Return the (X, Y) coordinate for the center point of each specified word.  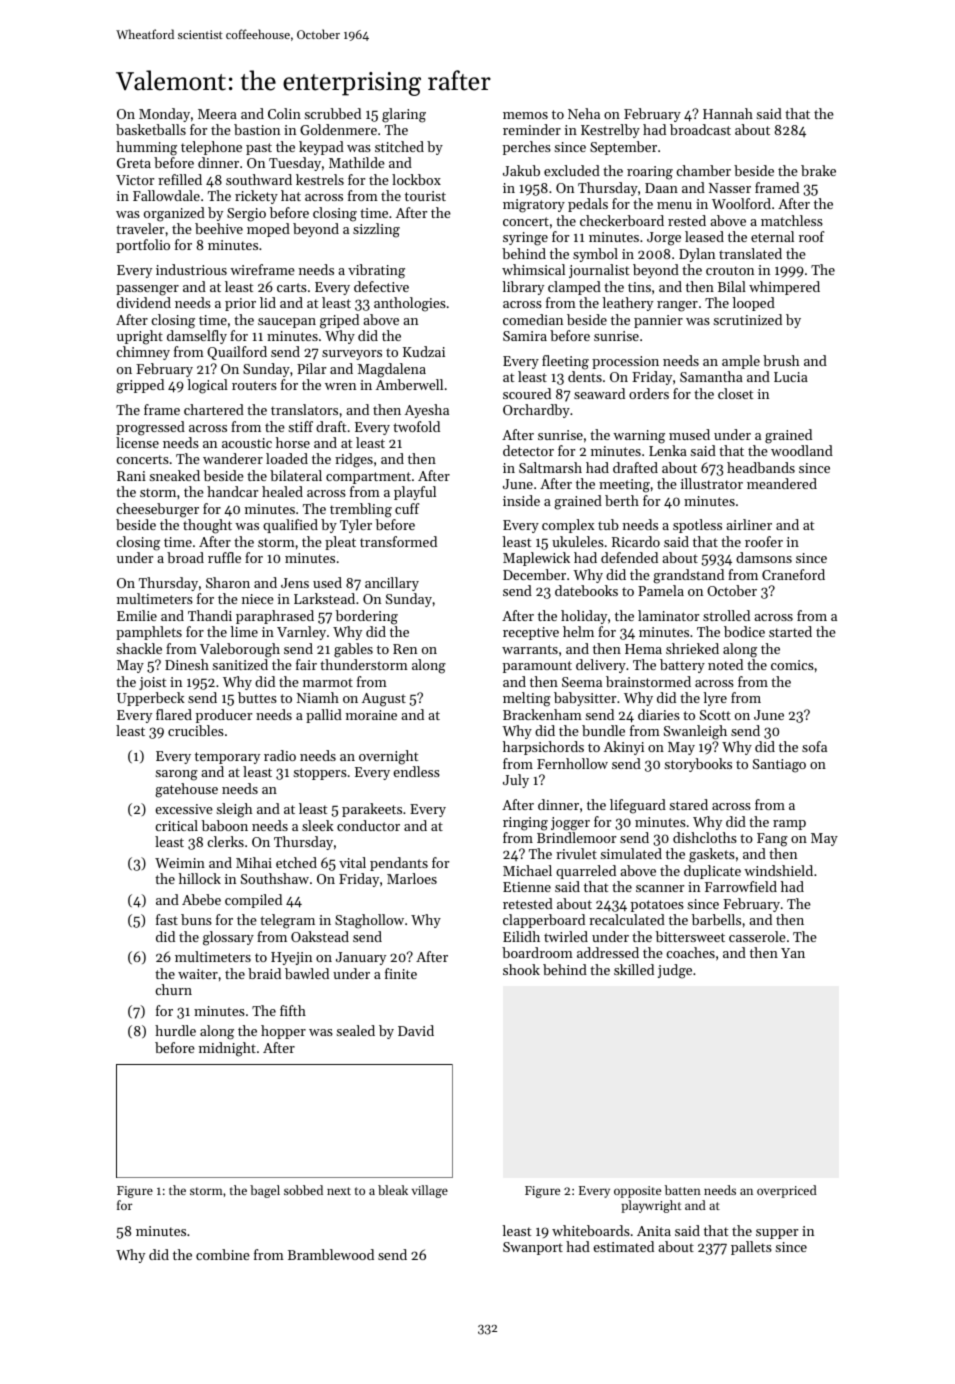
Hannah (728, 113)
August (384, 700)
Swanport (533, 1248)
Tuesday (295, 164)
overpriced (787, 1191)
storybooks (698, 765)
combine (223, 1254)
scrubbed (332, 113)
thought (207, 526)
